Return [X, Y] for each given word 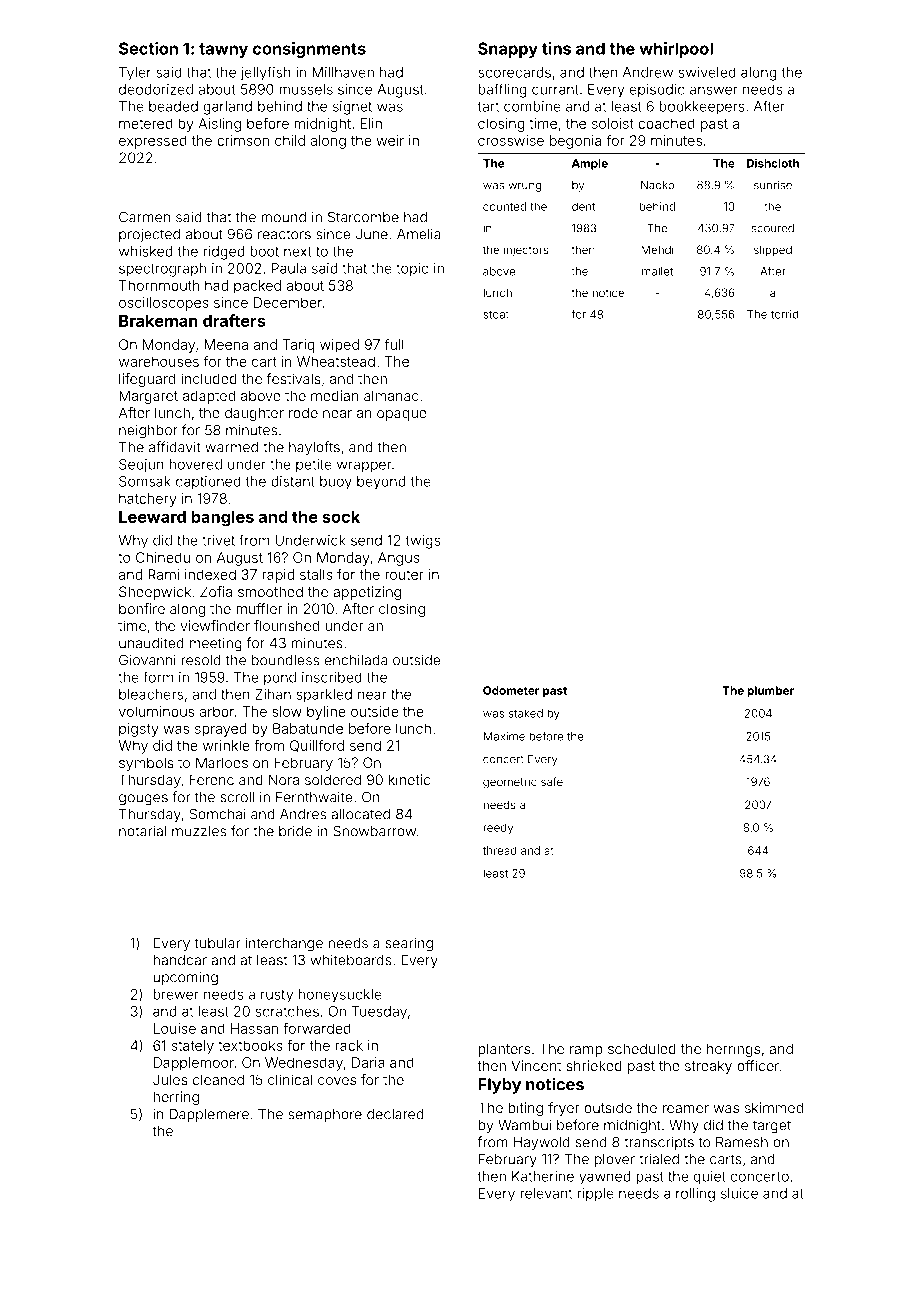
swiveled [707, 72]
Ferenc [212, 779]
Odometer [511, 690]
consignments [309, 50]
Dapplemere [209, 1115]
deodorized [156, 89]
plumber [770, 691]
